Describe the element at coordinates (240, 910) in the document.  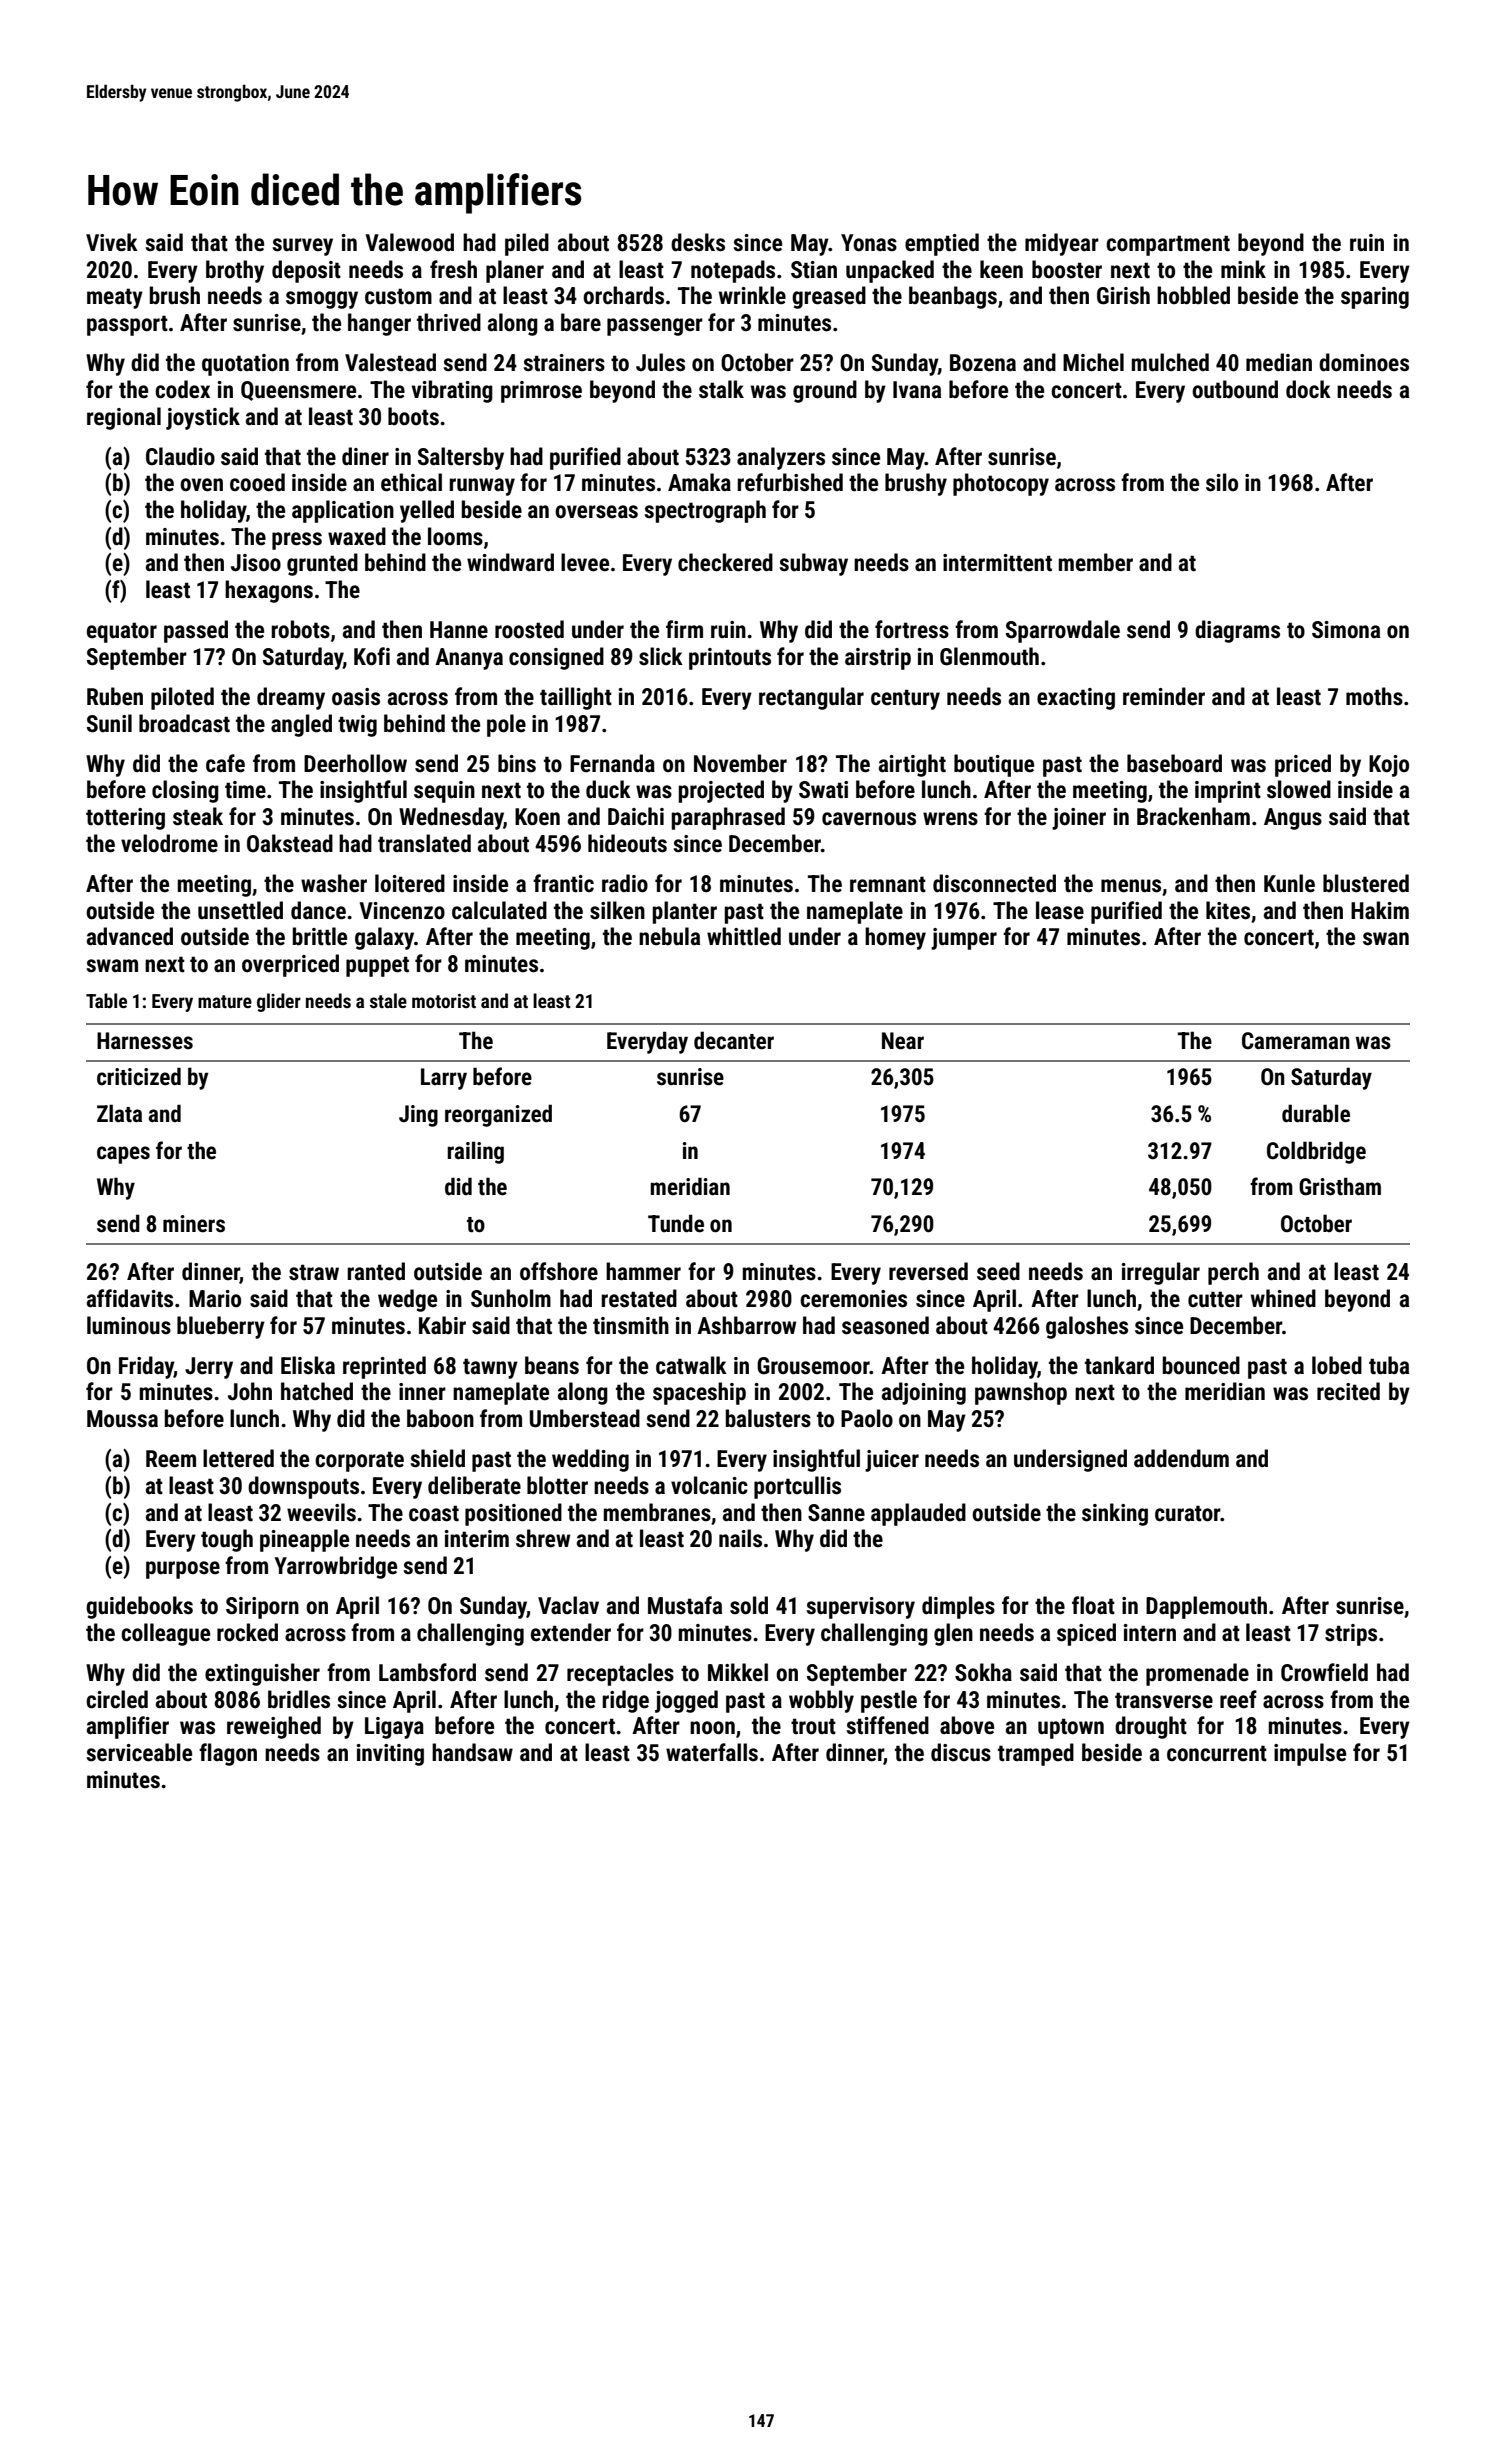
I see `unsettled` at that location.
